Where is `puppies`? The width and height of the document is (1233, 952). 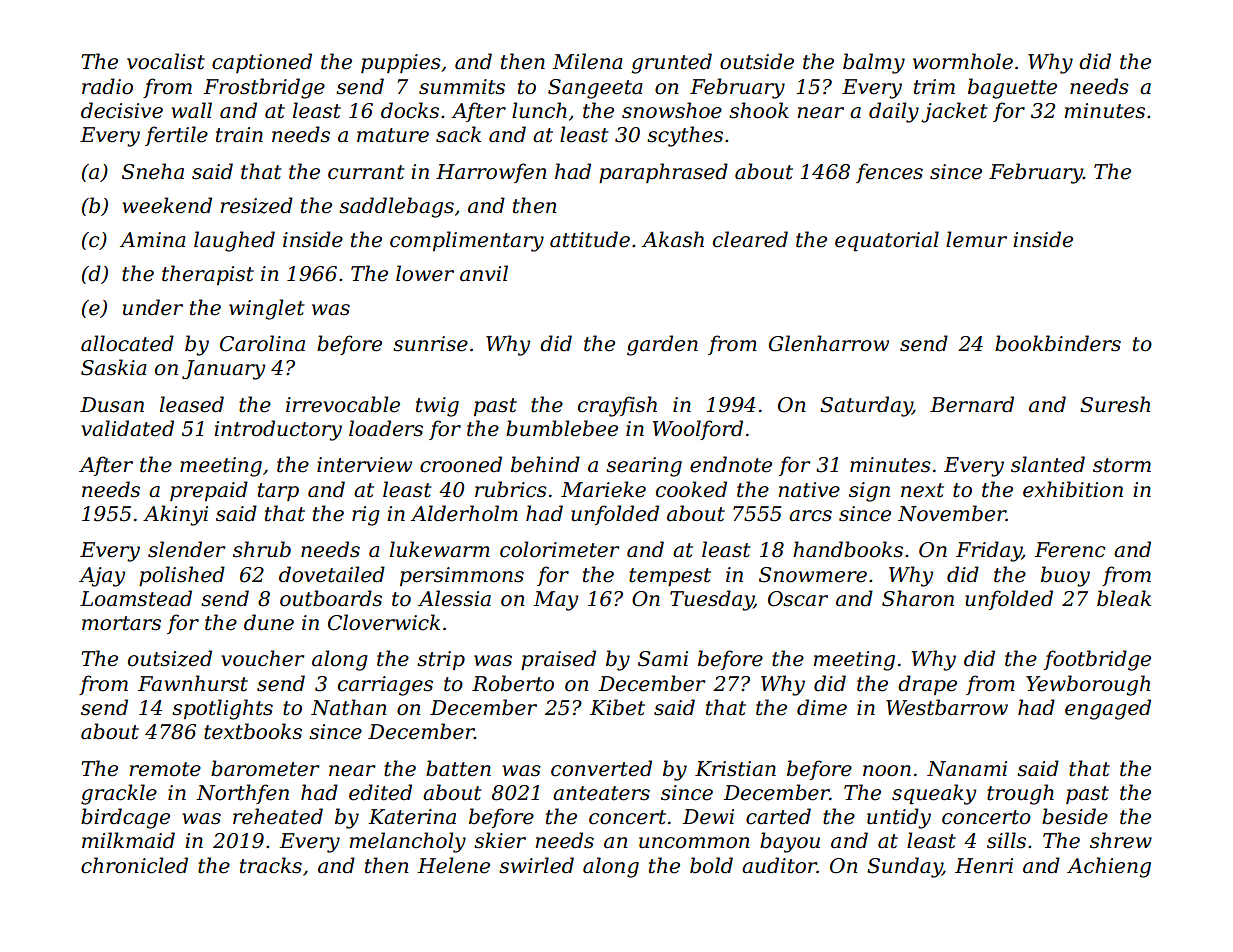
puppies is located at coordinates (401, 63).
